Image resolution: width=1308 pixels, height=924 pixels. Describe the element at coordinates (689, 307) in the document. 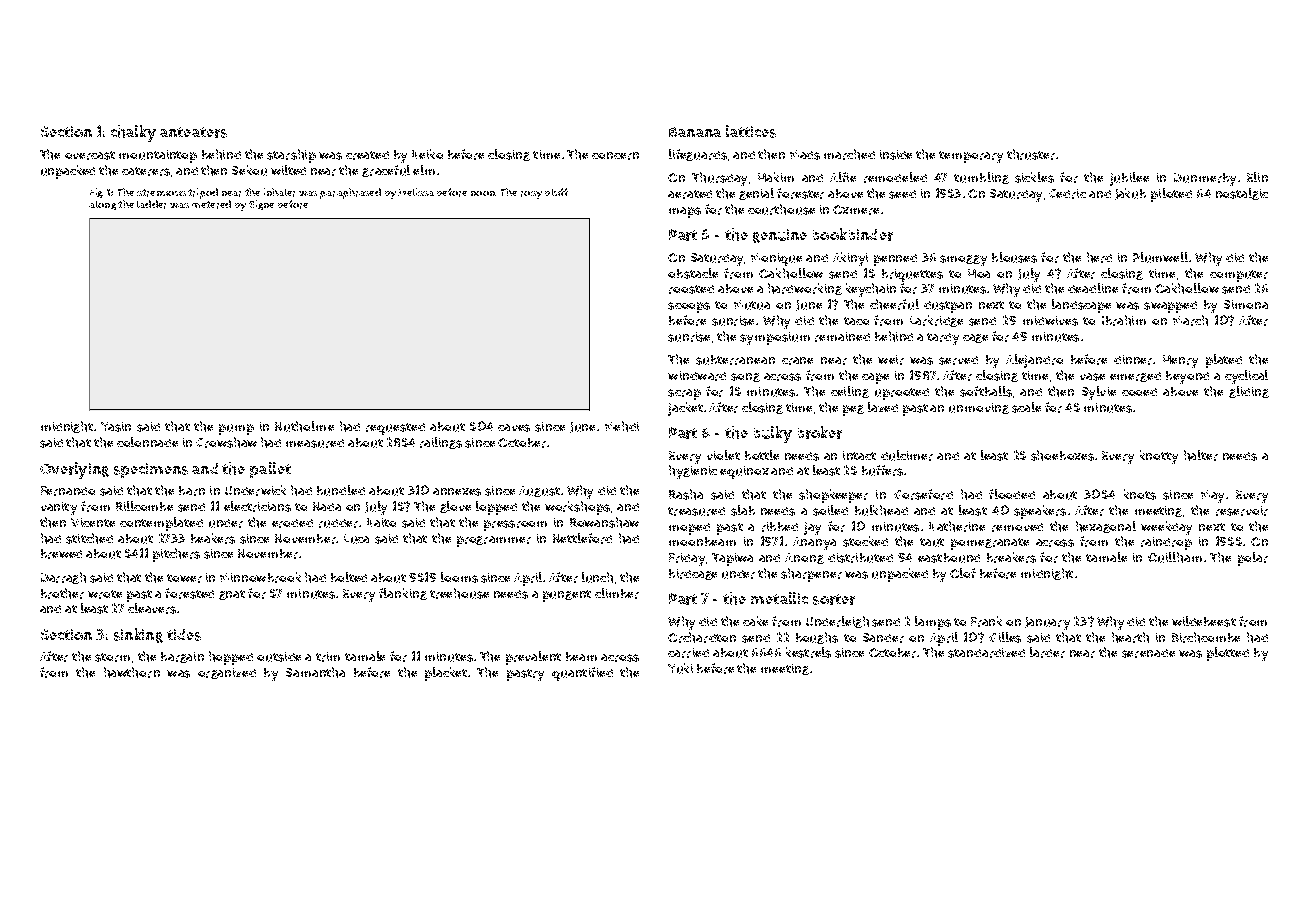

I see `scoops` at that location.
